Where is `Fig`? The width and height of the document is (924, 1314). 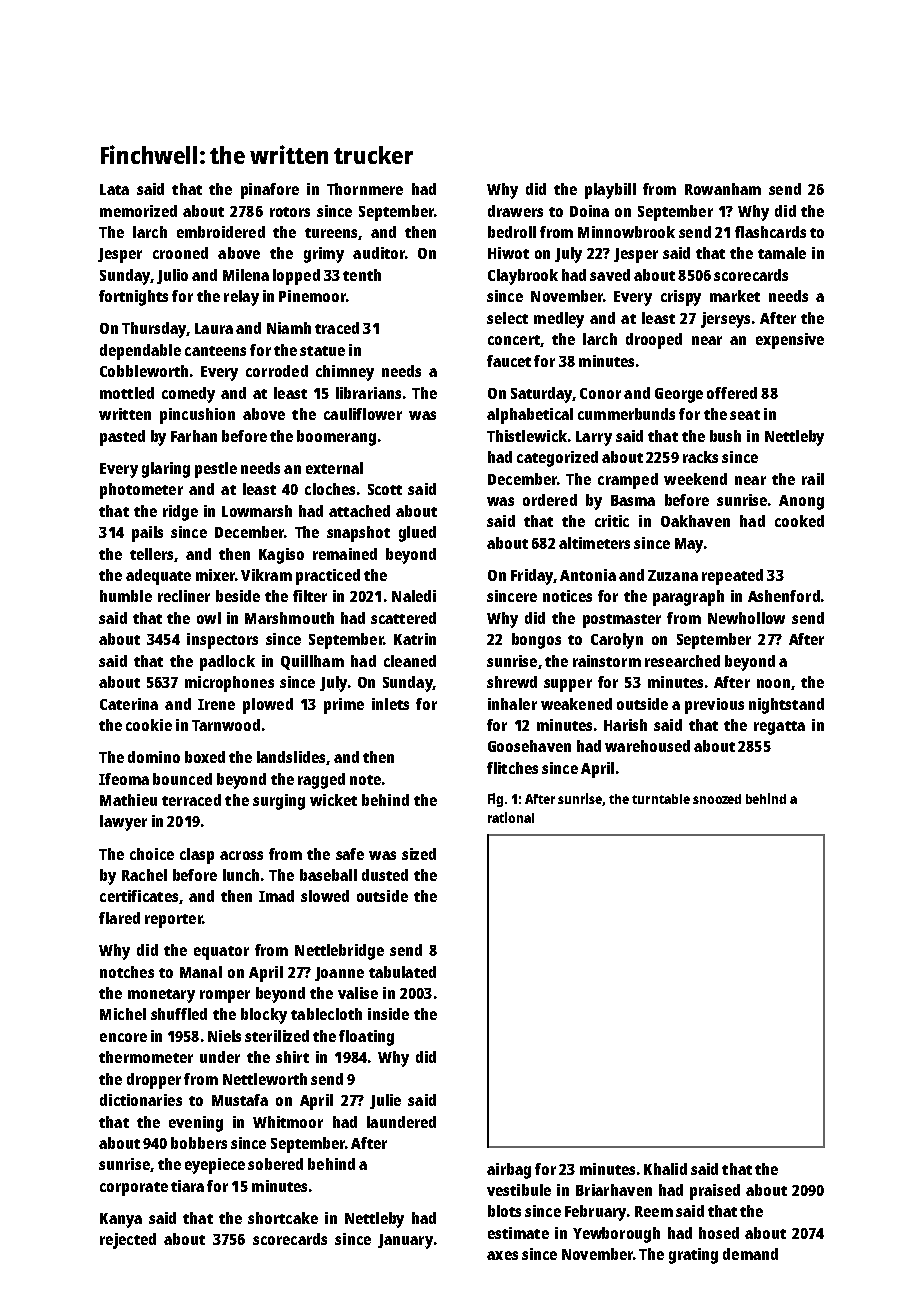
Fig is located at coordinates (495, 800).
